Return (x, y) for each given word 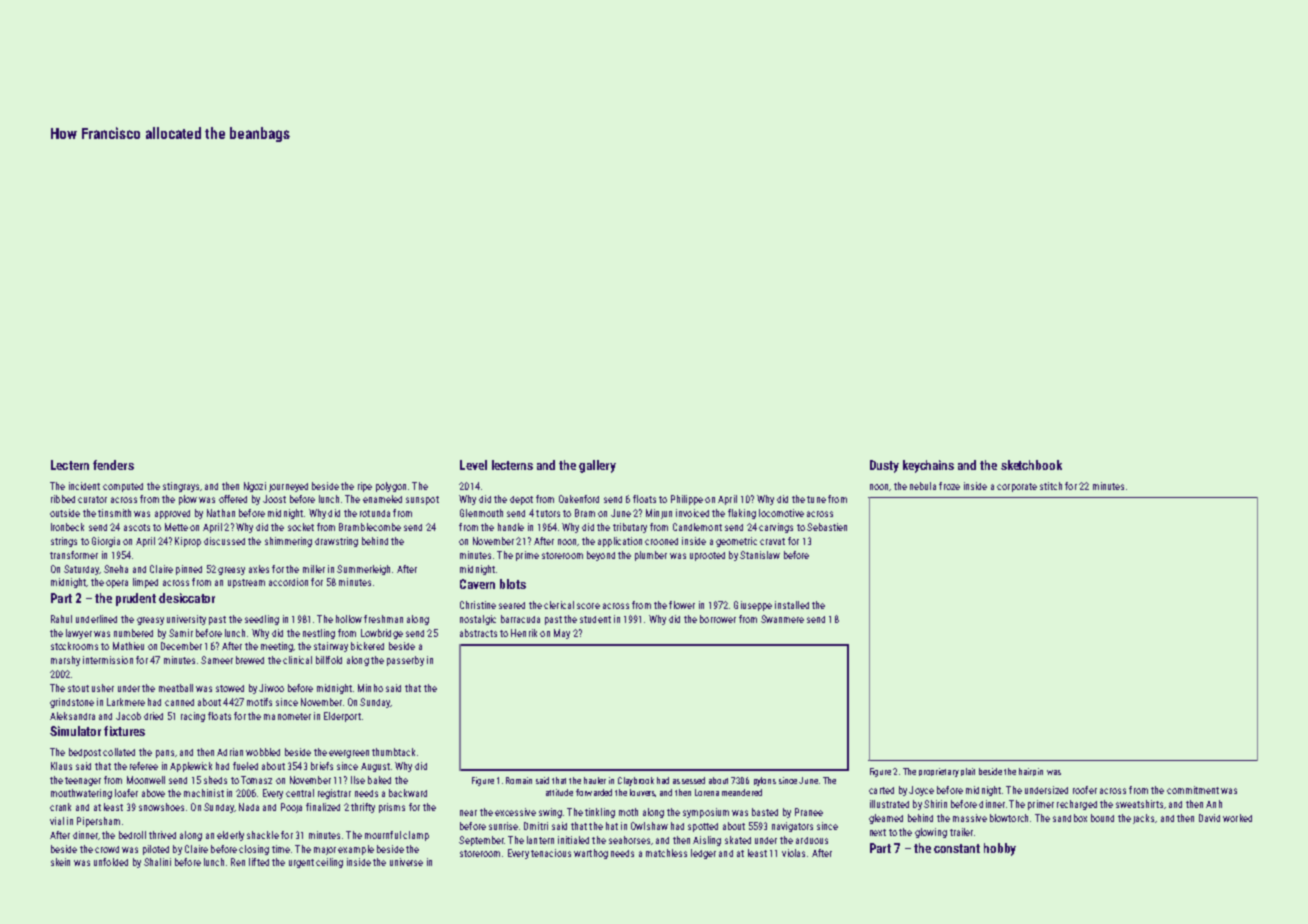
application (620, 542)
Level (473, 465)
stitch (1051, 486)
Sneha (116, 569)
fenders (113, 465)
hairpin (1031, 772)
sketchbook (1031, 465)
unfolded (111, 862)
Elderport (342, 717)
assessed (689, 780)
